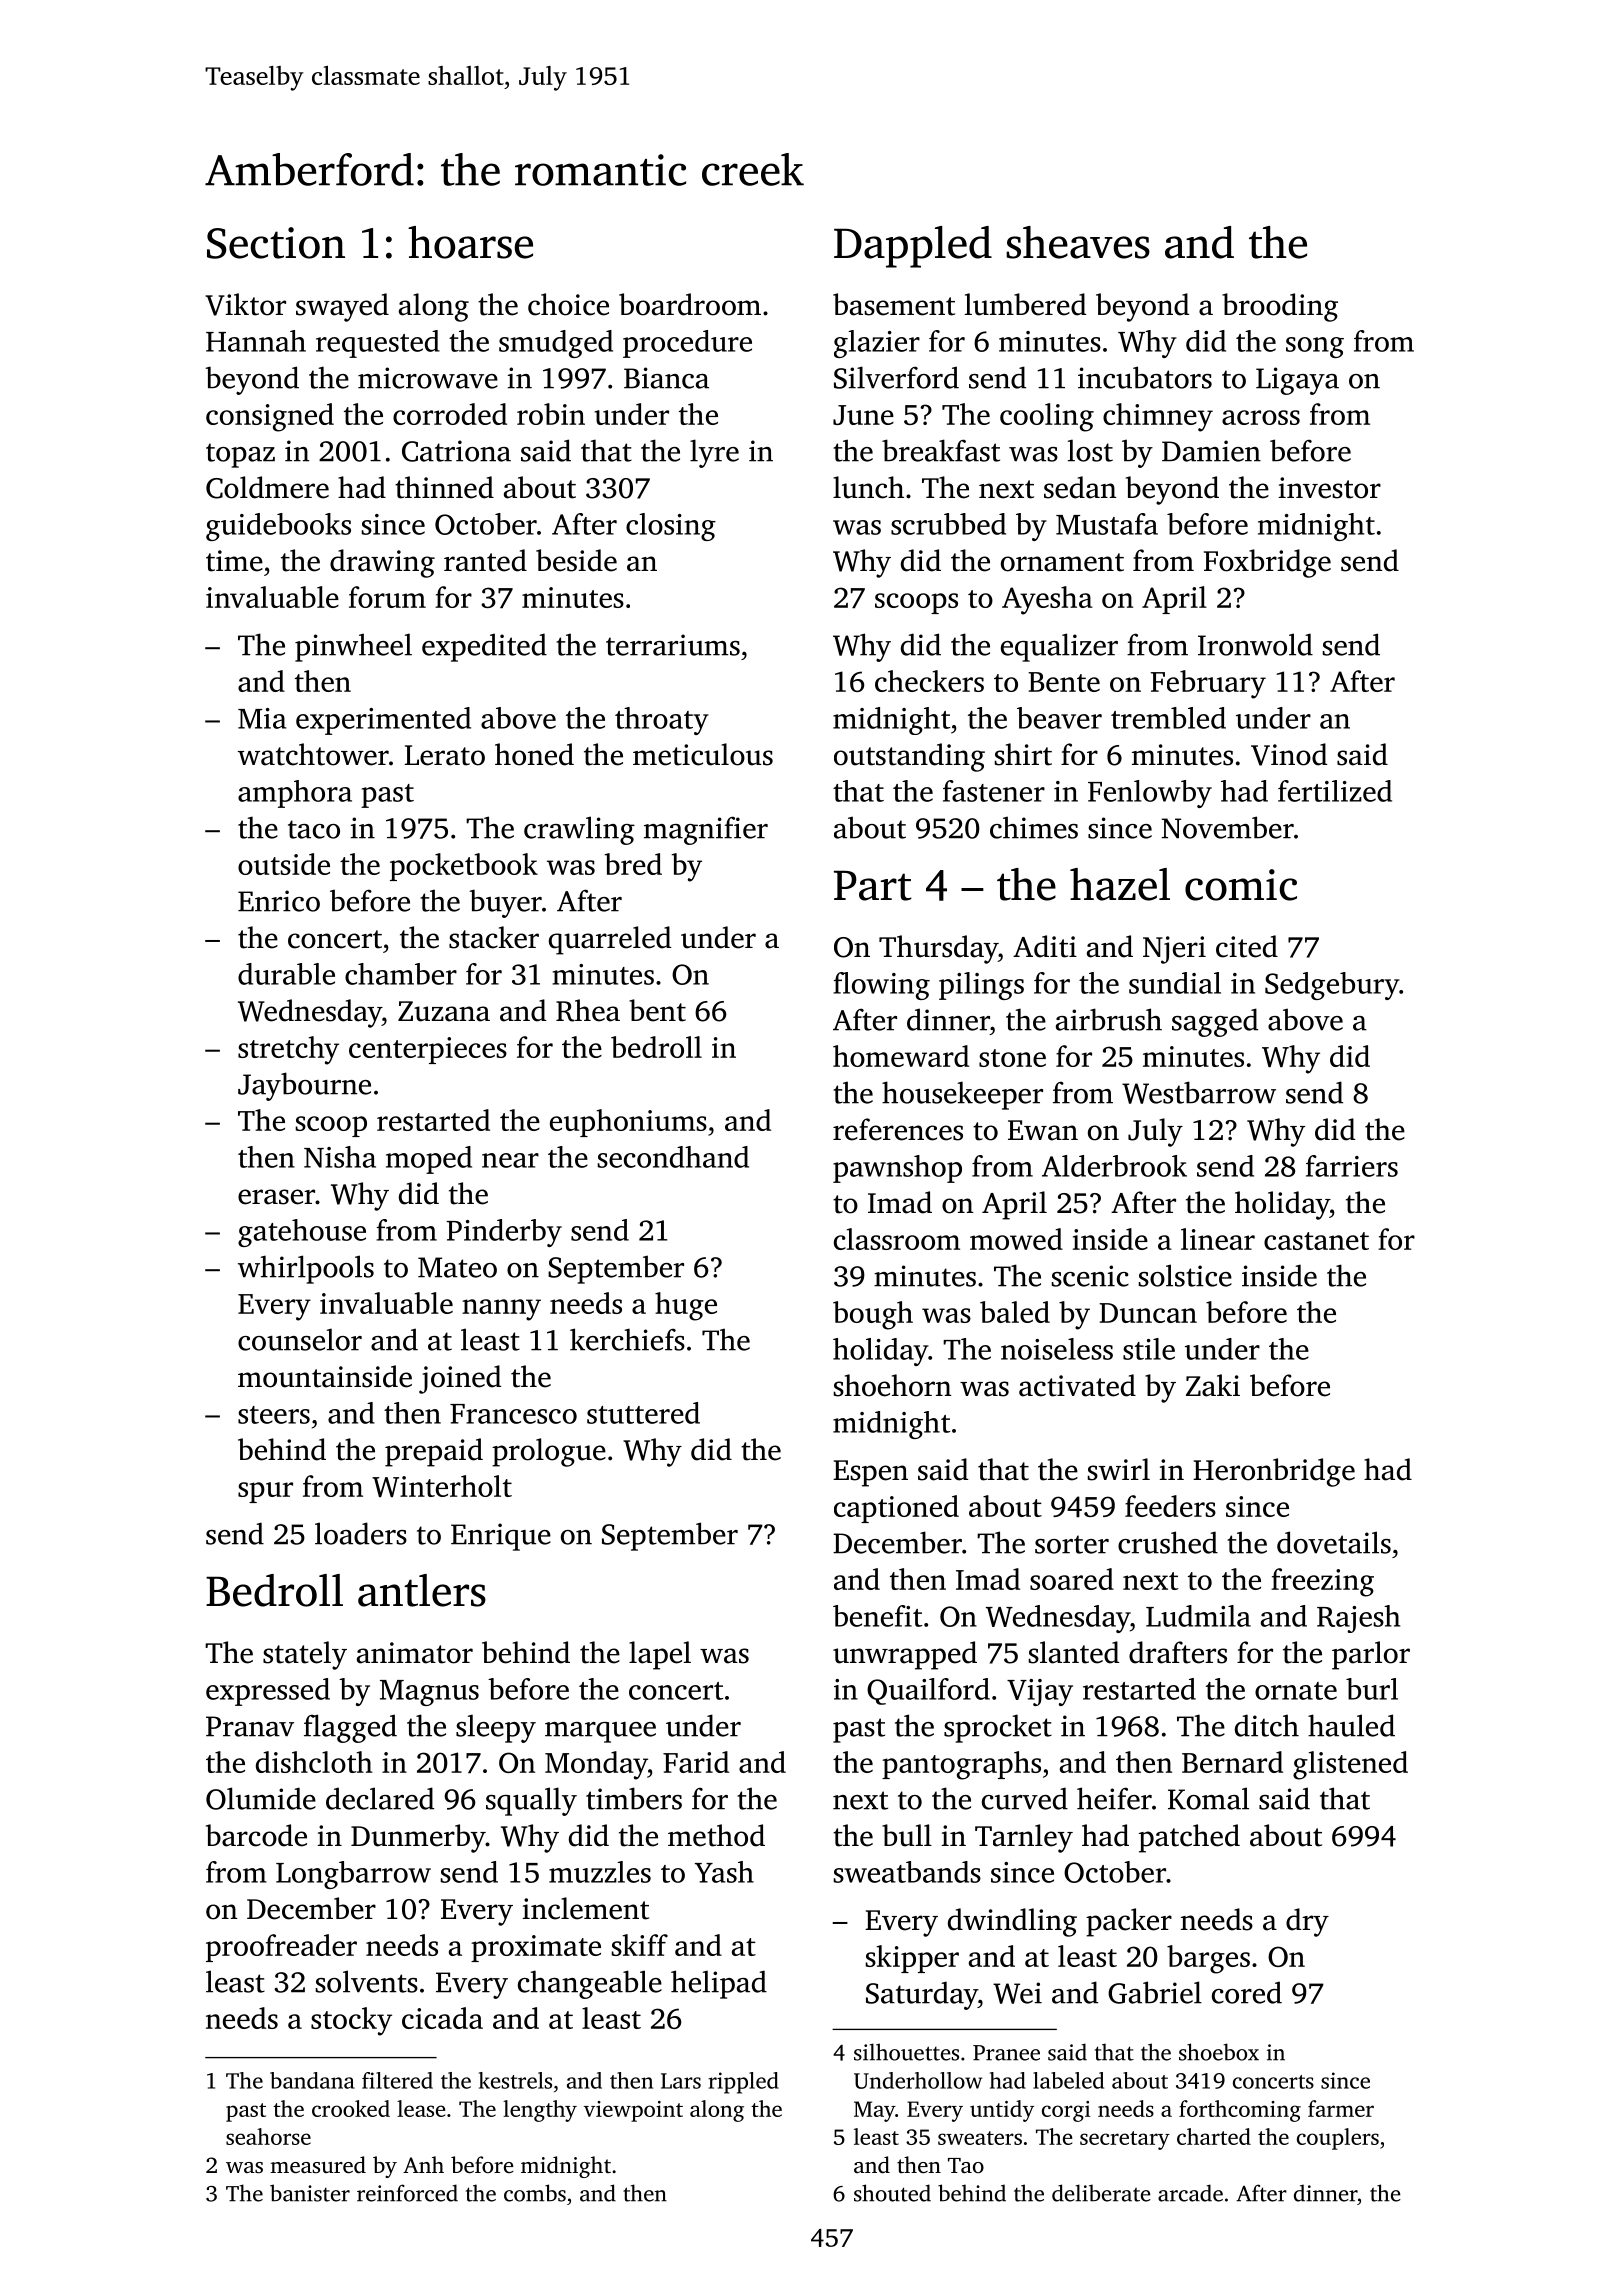  Describe the element at coordinates (892, 2193) in the screenshot. I see `shouted` at that location.
